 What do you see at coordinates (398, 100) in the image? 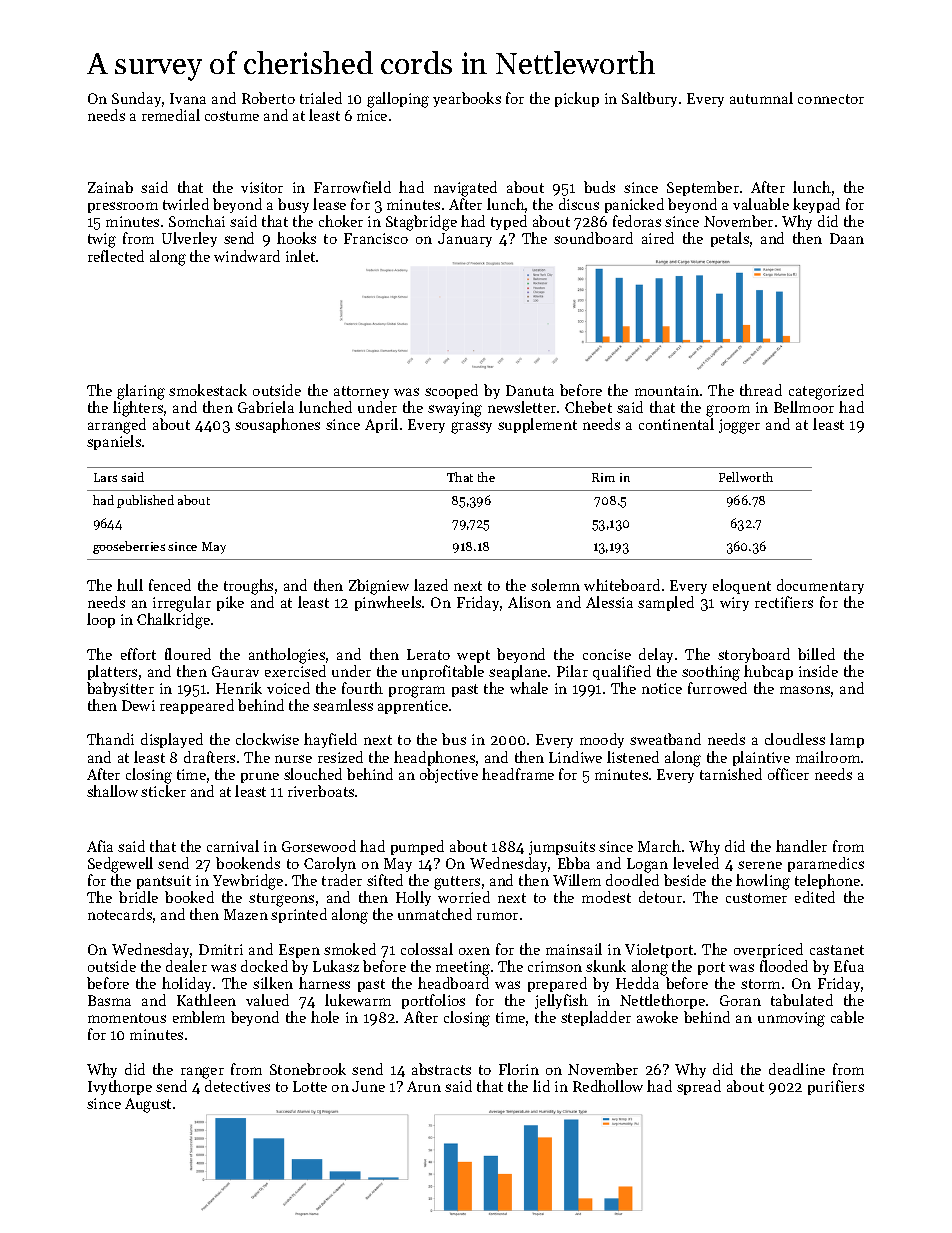
I see `galloping` at bounding box center [398, 100].
